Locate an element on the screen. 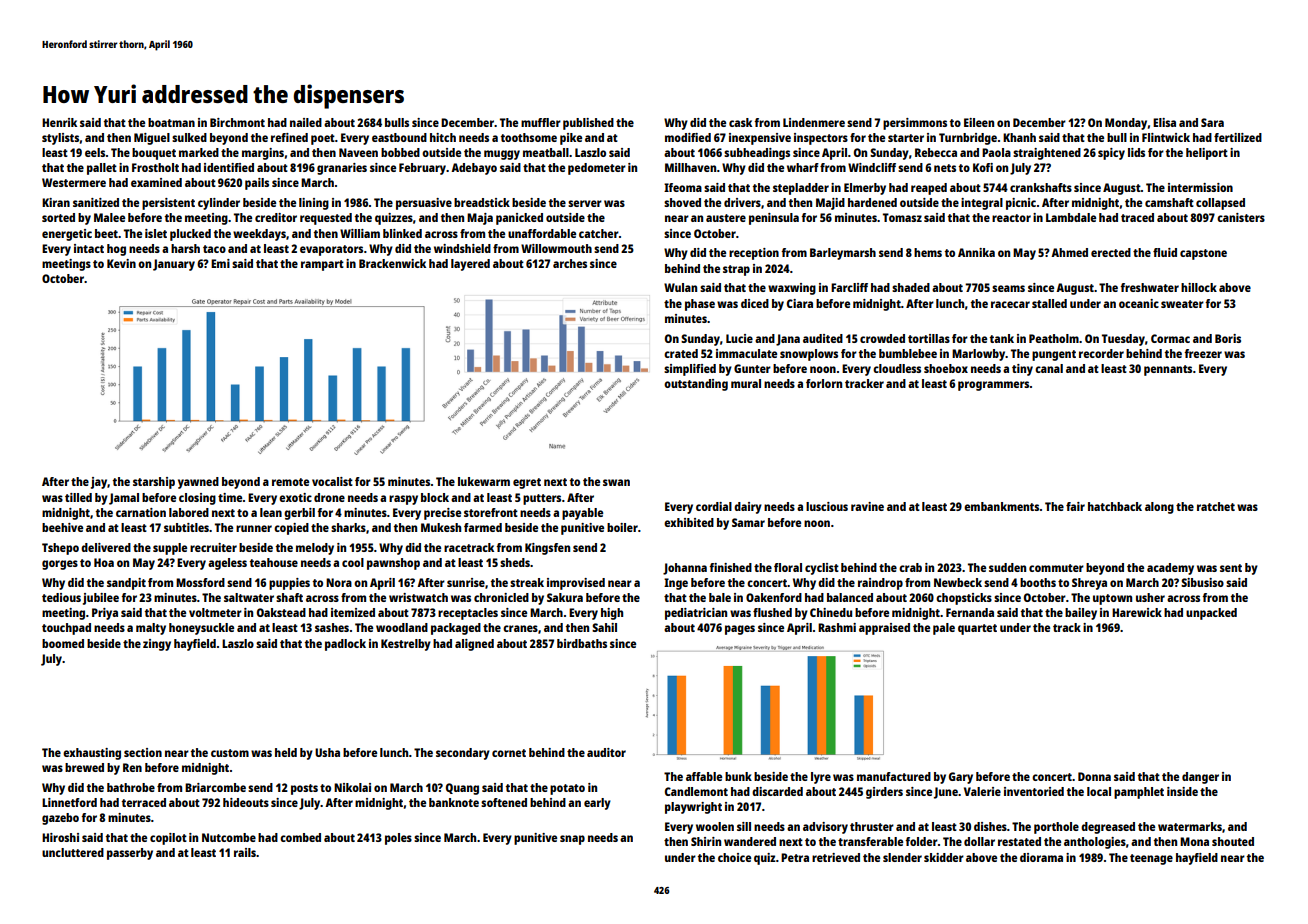 Image resolution: width=1308 pixels, height=924 pixels. Donna is located at coordinates (1094, 776).
